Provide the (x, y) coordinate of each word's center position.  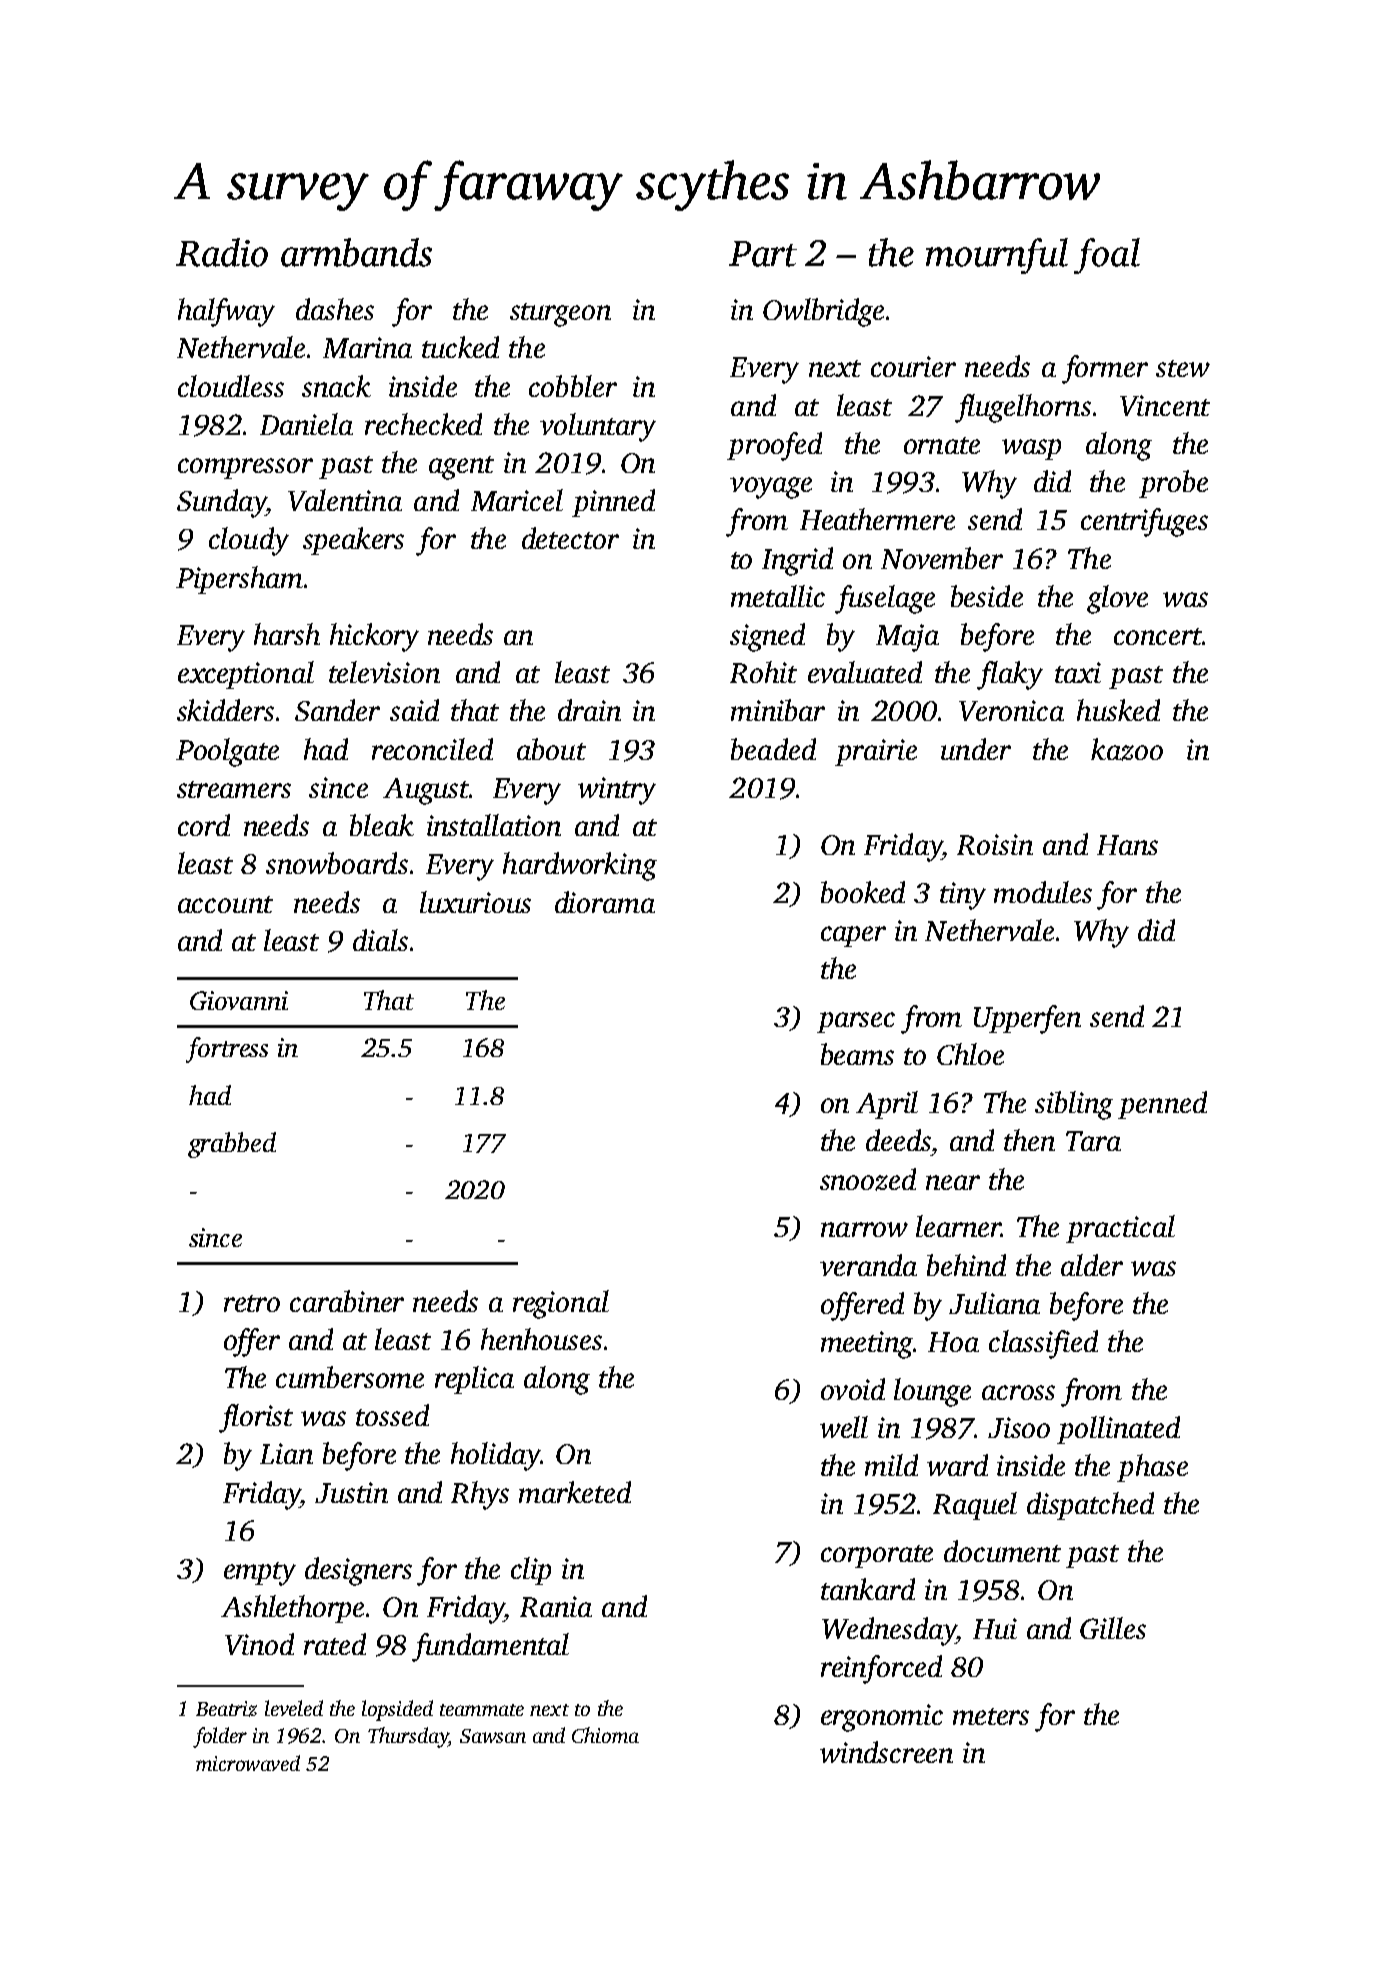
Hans (1127, 845)
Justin (351, 1492)
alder (1092, 1265)
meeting (867, 1345)
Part (763, 254)
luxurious (475, 902)
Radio (222, 252)
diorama (605, 902)
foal (1107, 256)
